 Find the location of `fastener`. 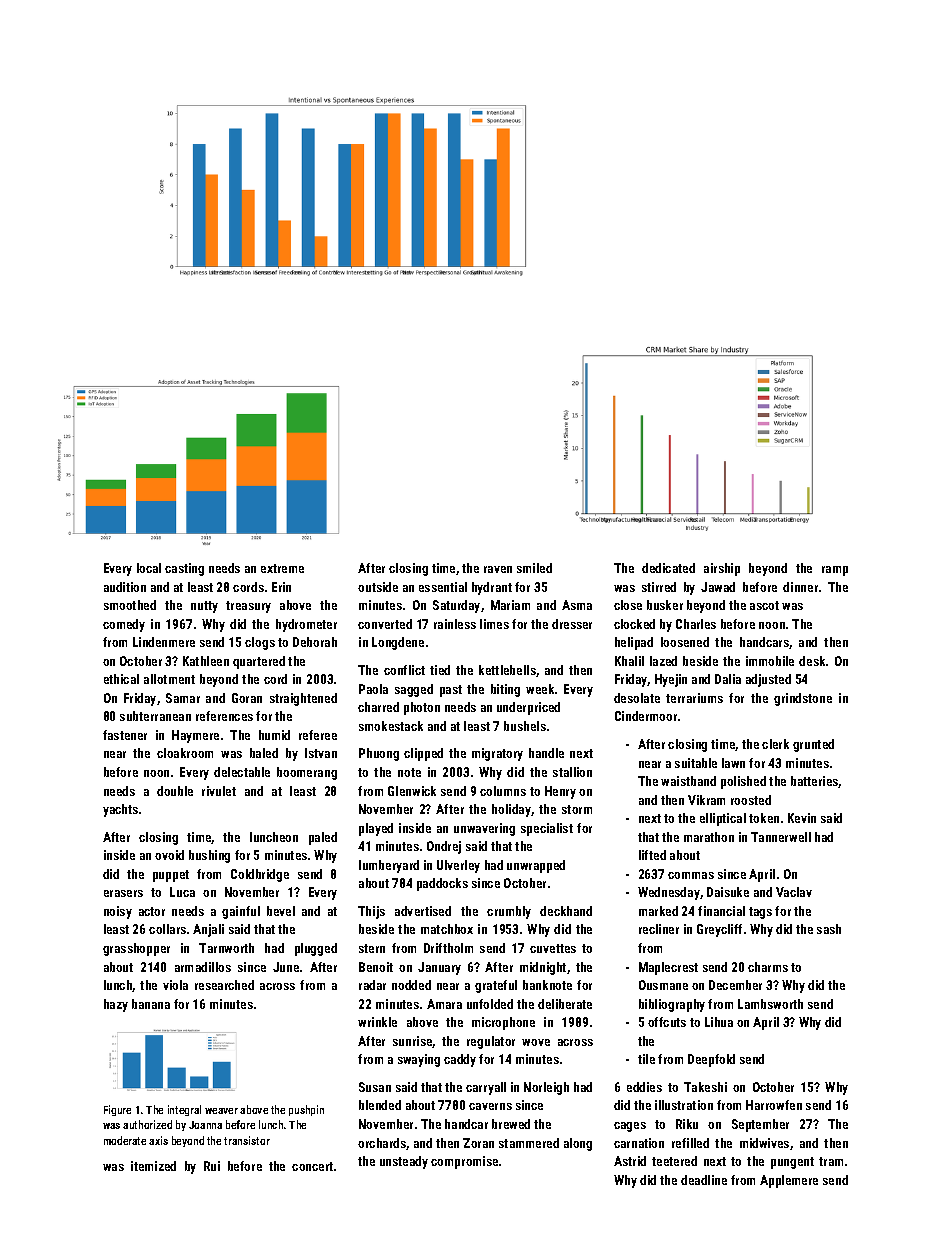

fastener is located at coordinates (125, 735).
